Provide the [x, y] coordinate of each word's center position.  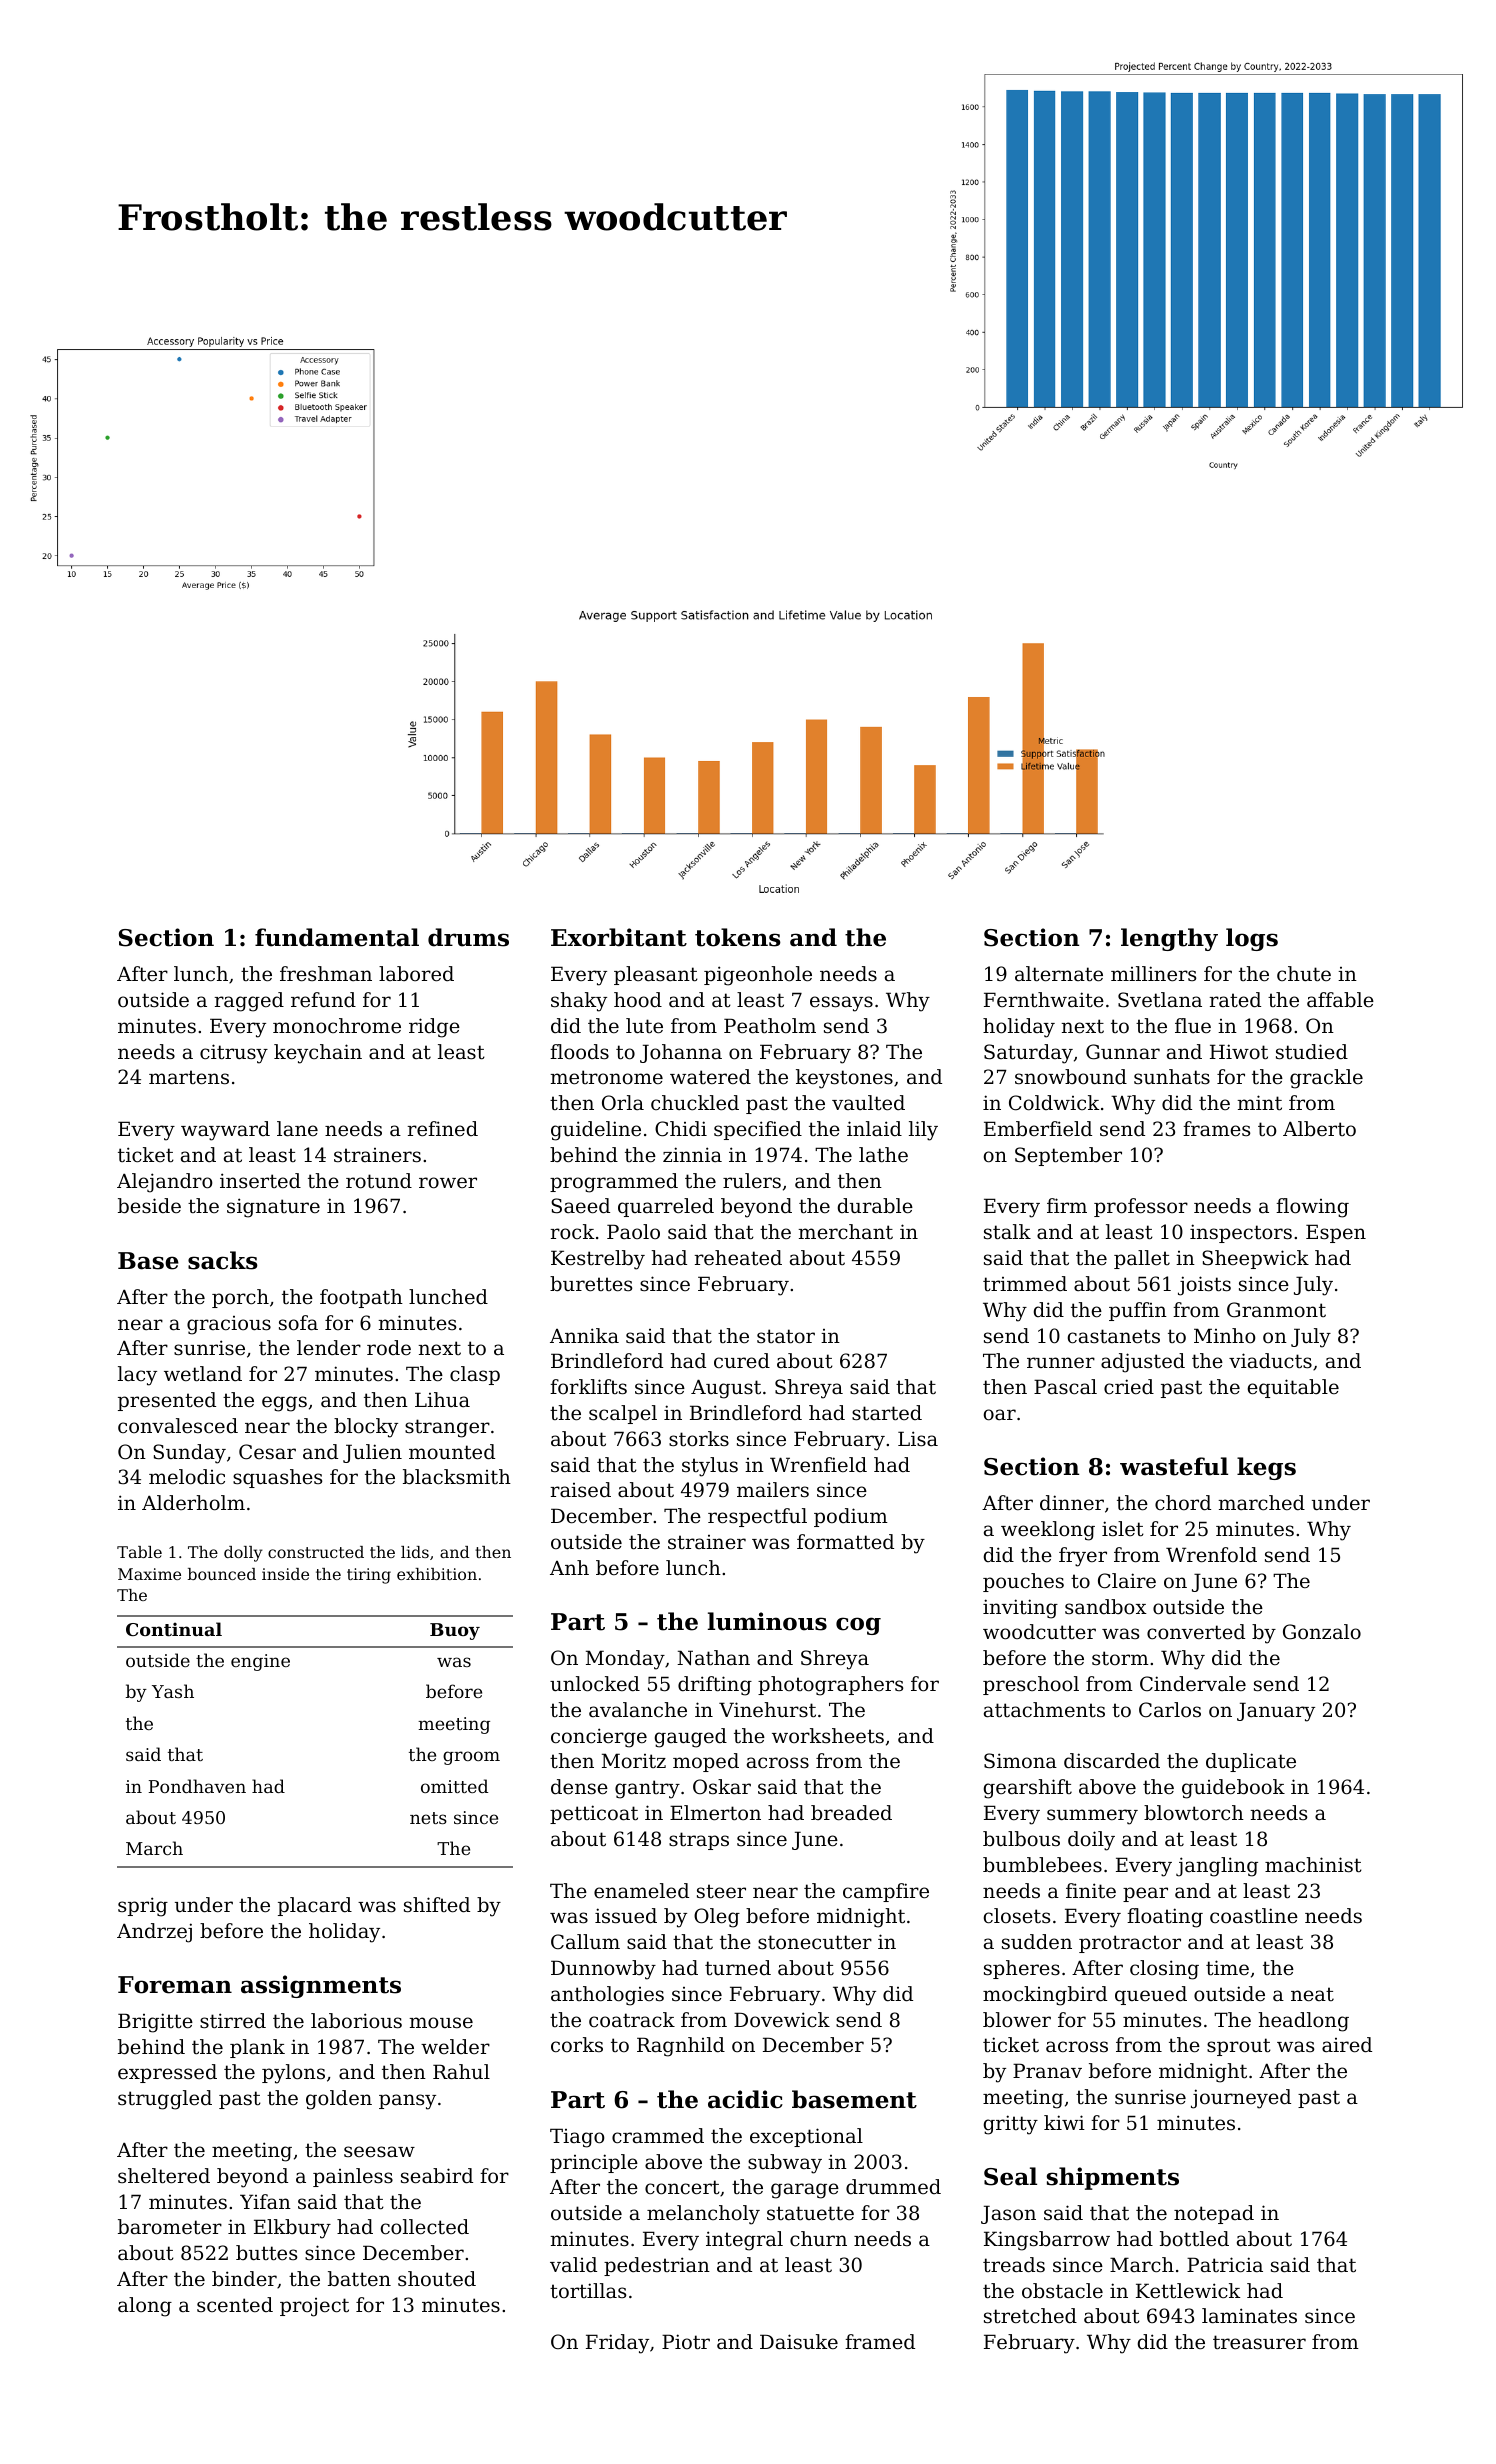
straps [699, 1841]
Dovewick [782, 2019]
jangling [1217, 1867]
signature [273, 1208]
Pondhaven [197, 1786]
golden [339, 2100]
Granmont [1276, 1310]
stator [786, 1336]
